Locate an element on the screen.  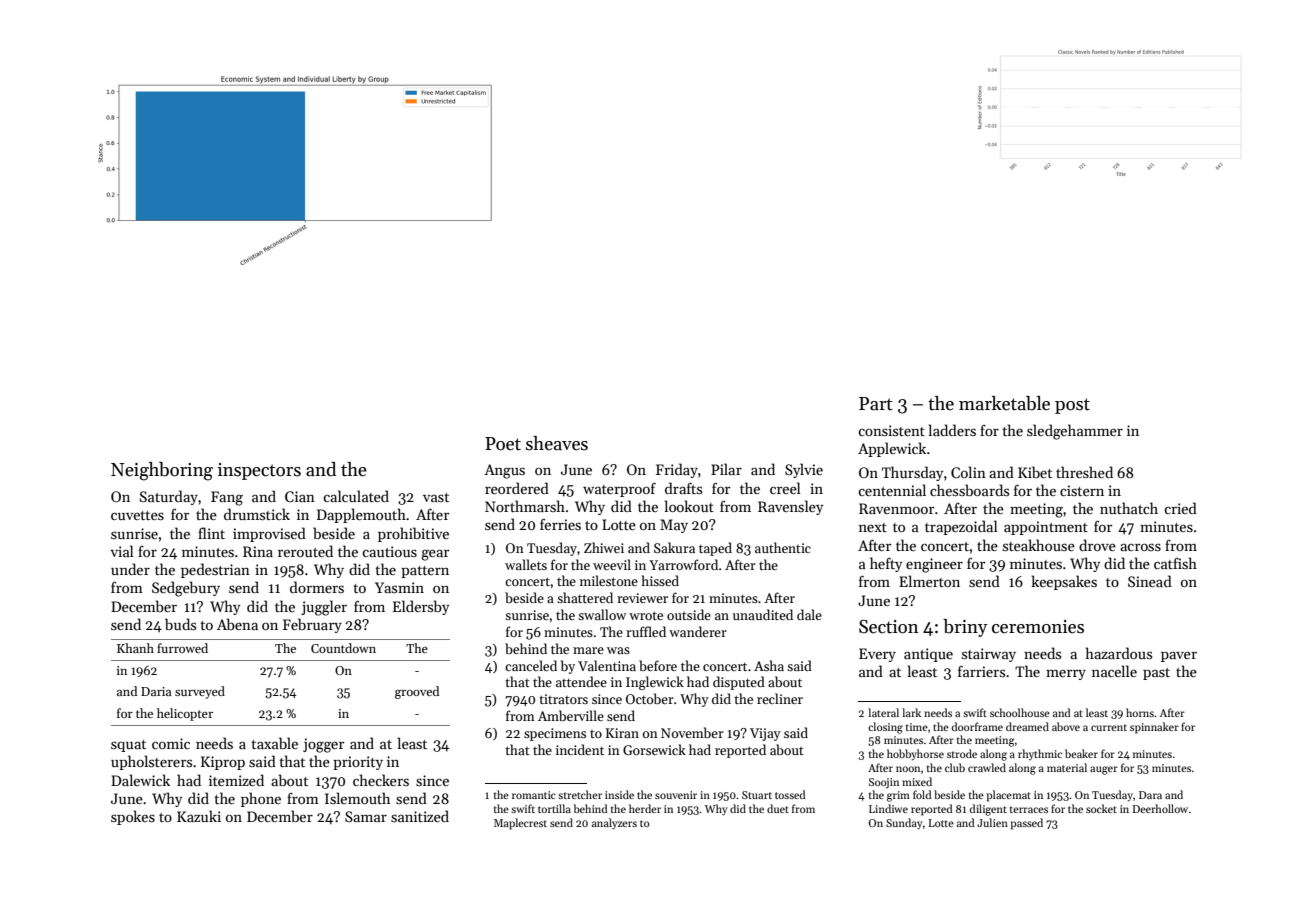
Samar is located at coordinates (366, 816).
